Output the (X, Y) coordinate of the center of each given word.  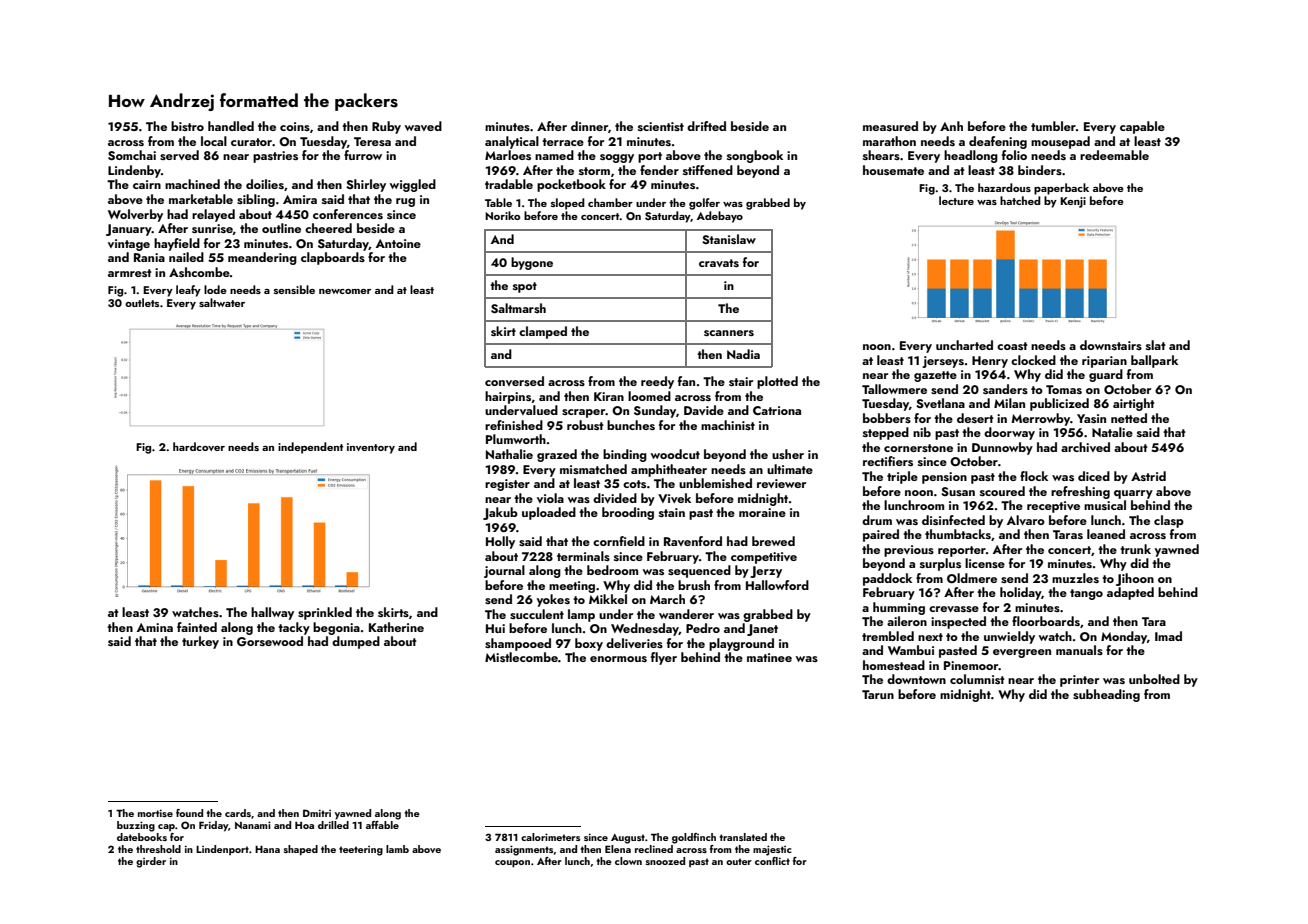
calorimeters (550, 837)
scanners (729, 333)
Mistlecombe (521, 657)
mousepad (1060, 142)
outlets (142, 302)
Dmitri (317, 813)
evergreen (1022, 653)
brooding (628, 513)
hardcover (199, 446)
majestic (772, 850)
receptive (1053, 507)
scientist (661, 126)
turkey (200, 642)
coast (1012, 346)
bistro (187, 126)
